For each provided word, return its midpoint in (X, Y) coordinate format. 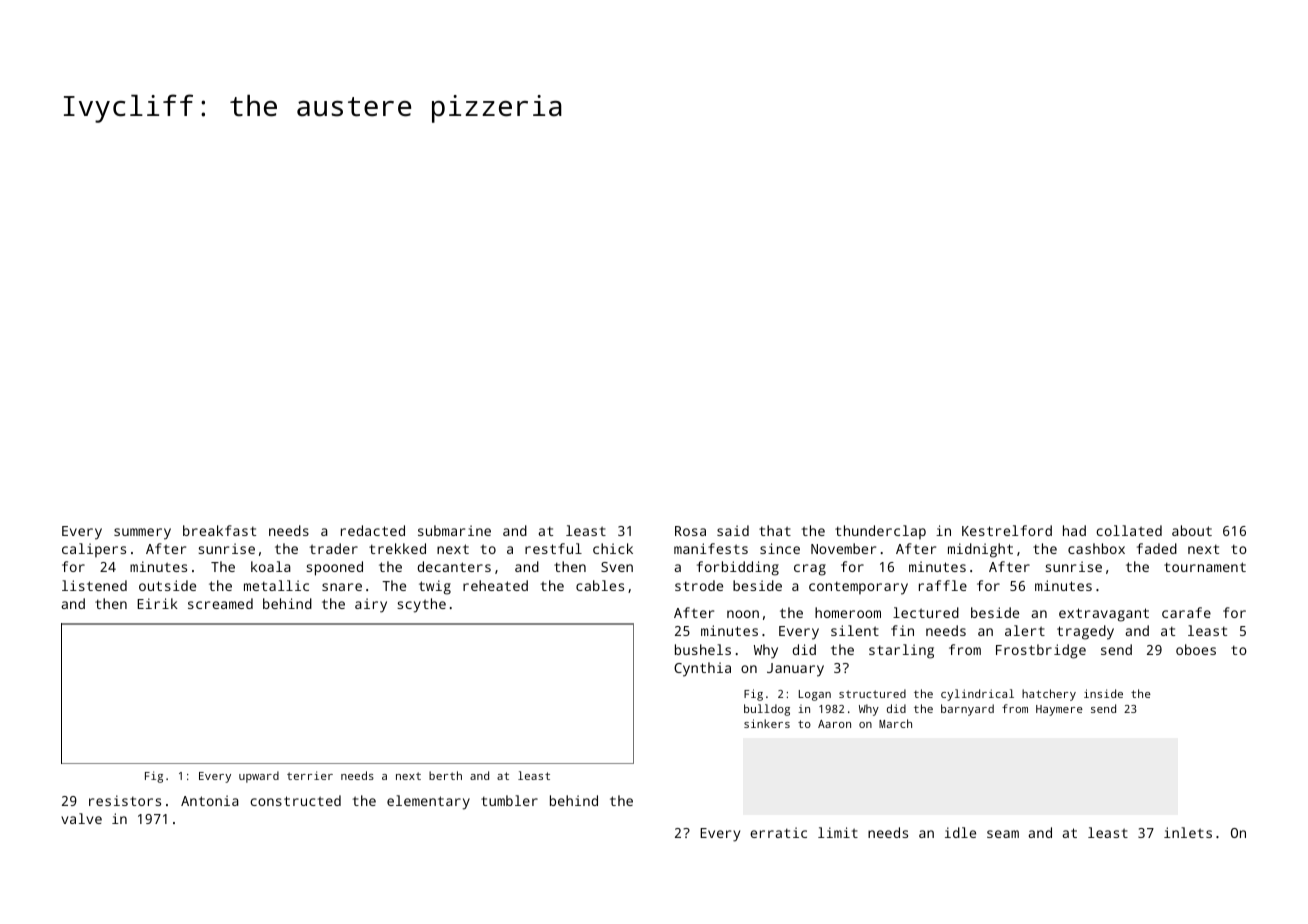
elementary (428, 802)
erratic (778, 832)
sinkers (767, 723)
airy (371, 605)
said (733, 530)
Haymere (1059, 710)
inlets (1188, 832)
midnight (980, 550)
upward (259, 777)
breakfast (219, 530)
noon (743, 614)
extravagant (1104, 615)
